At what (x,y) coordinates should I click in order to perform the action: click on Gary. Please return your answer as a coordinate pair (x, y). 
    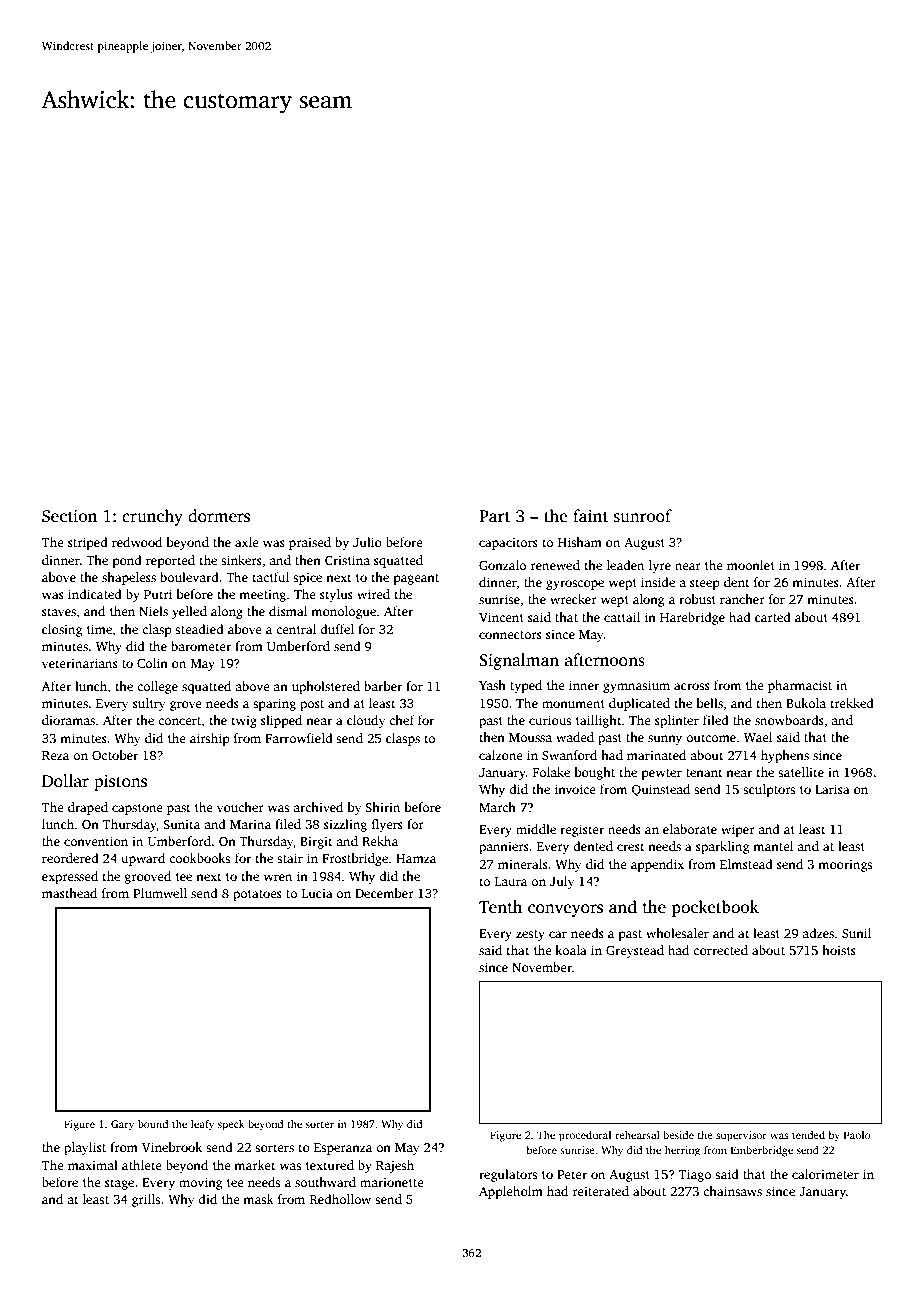
    Looking at the image, I should click on (122, 1125).
